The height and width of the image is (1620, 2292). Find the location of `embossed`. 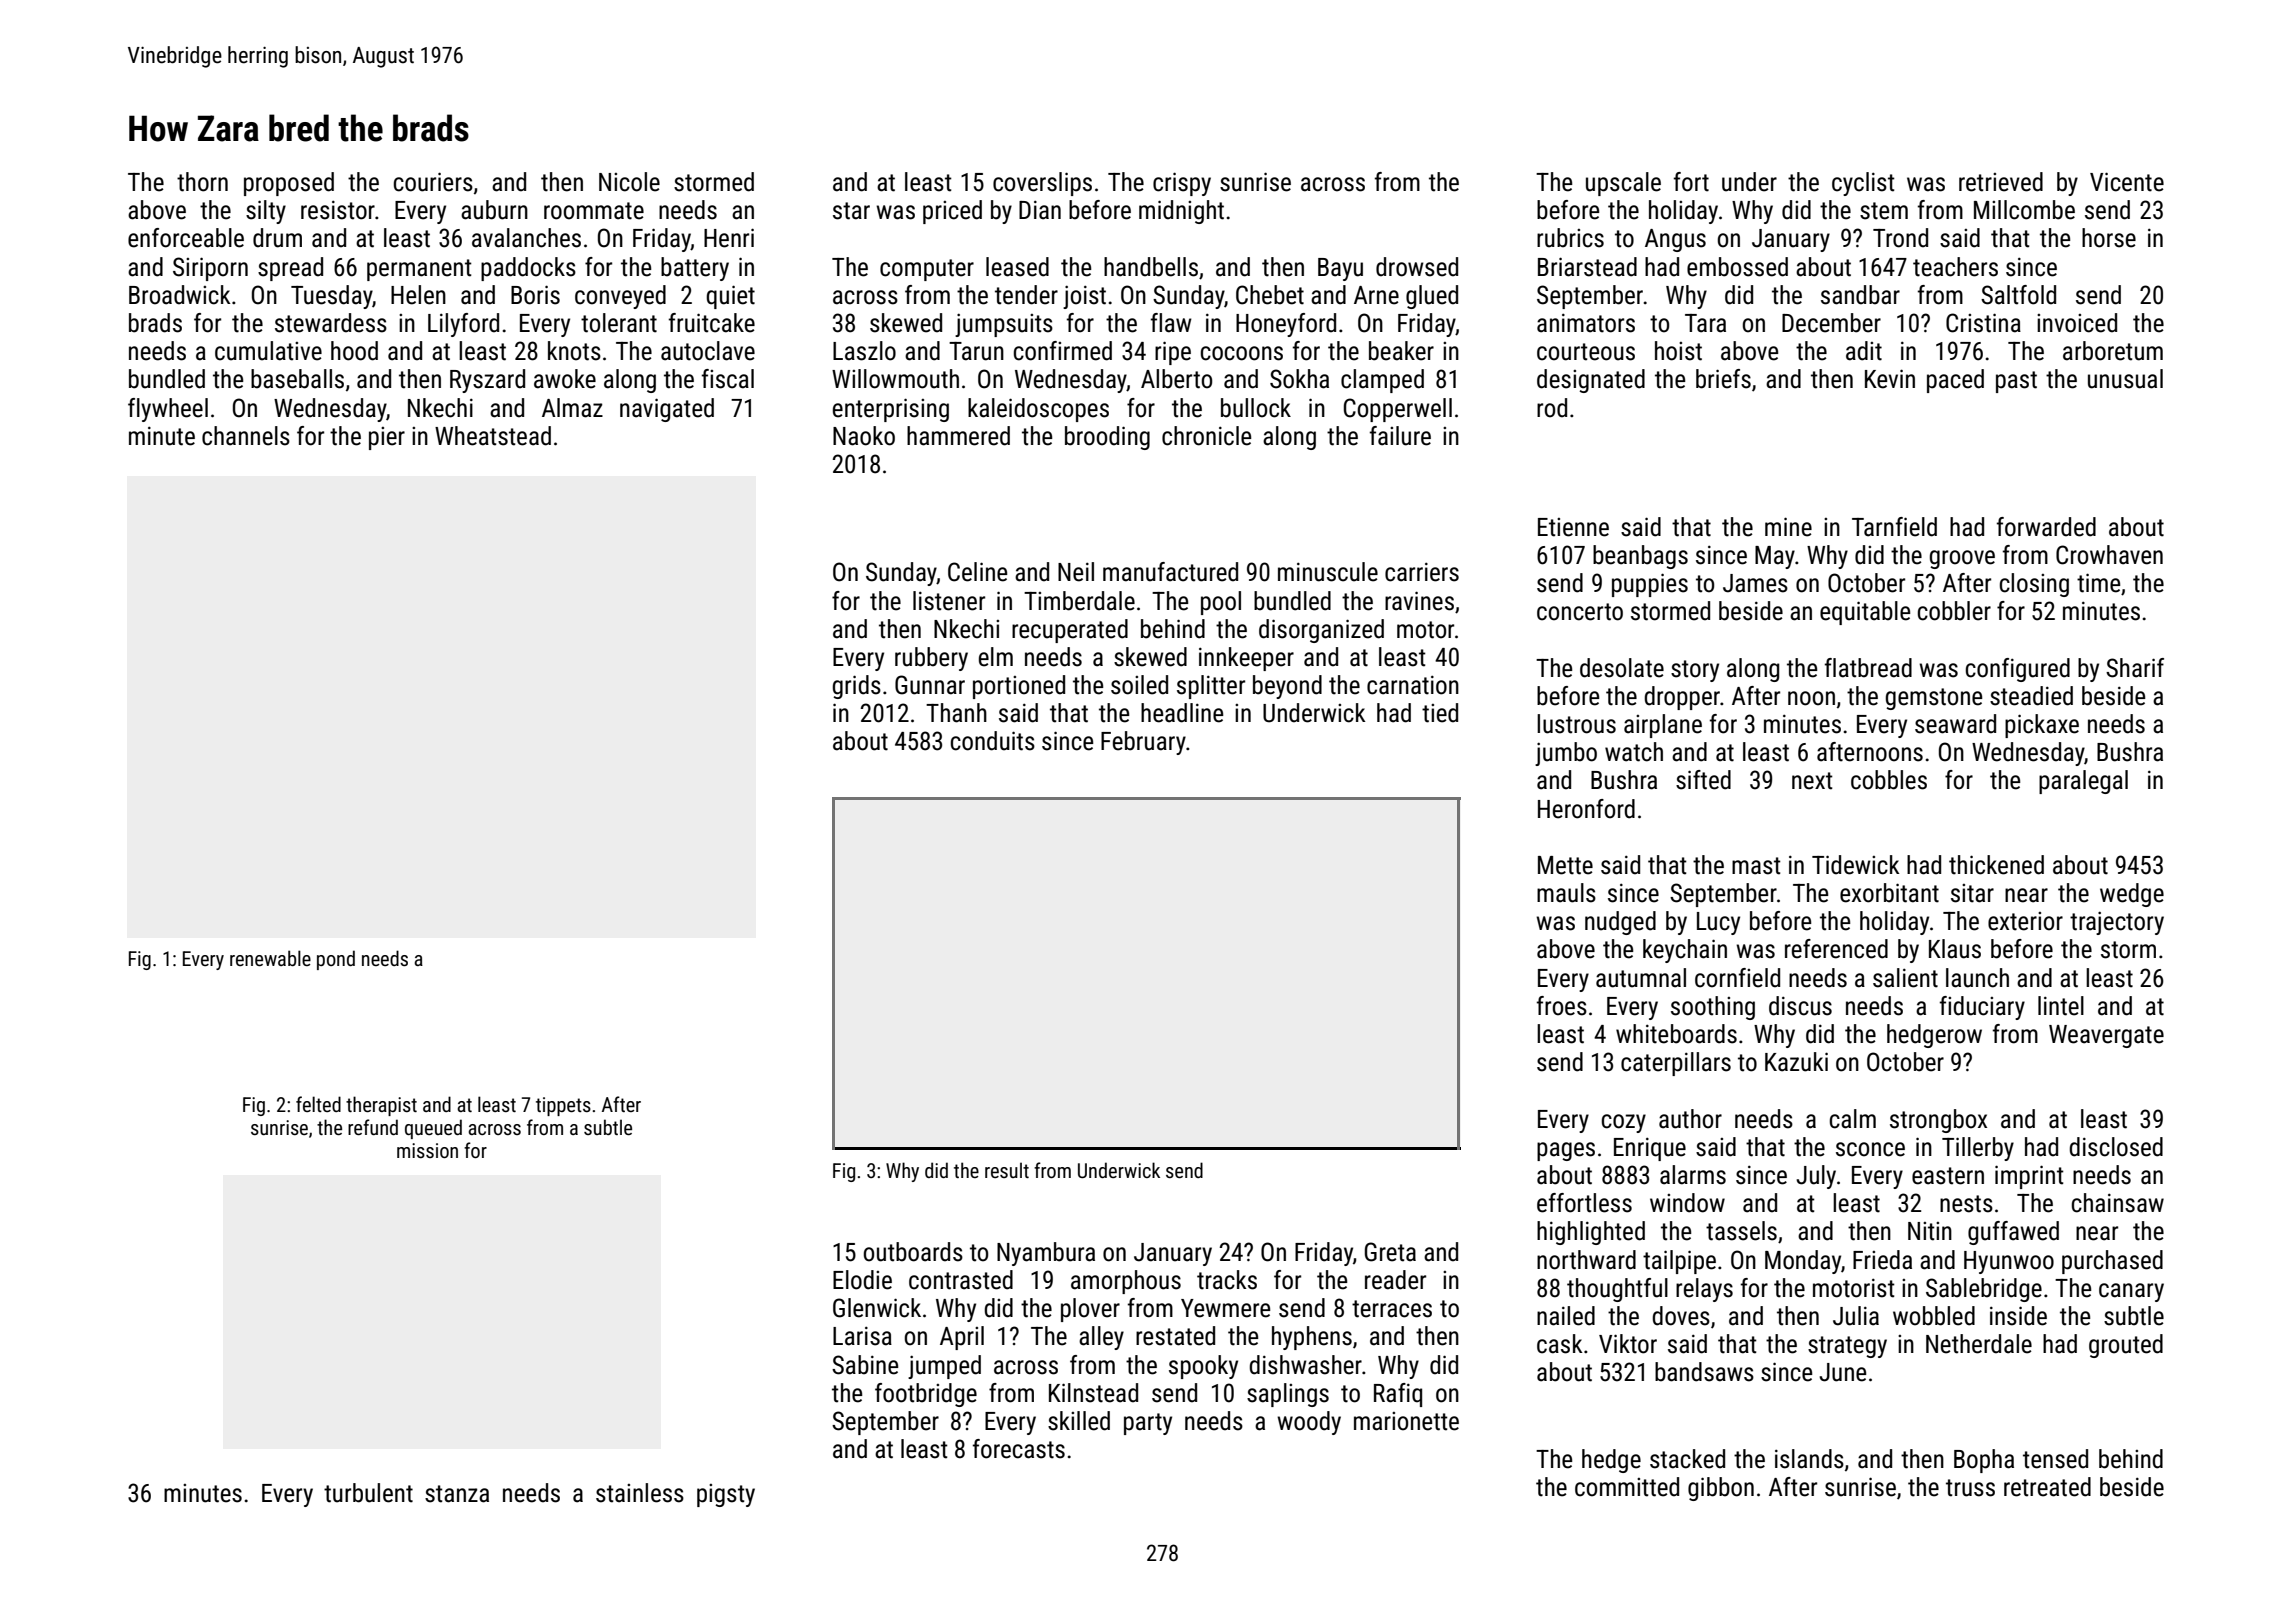

embossed is located at coordinates (1737, 267).
